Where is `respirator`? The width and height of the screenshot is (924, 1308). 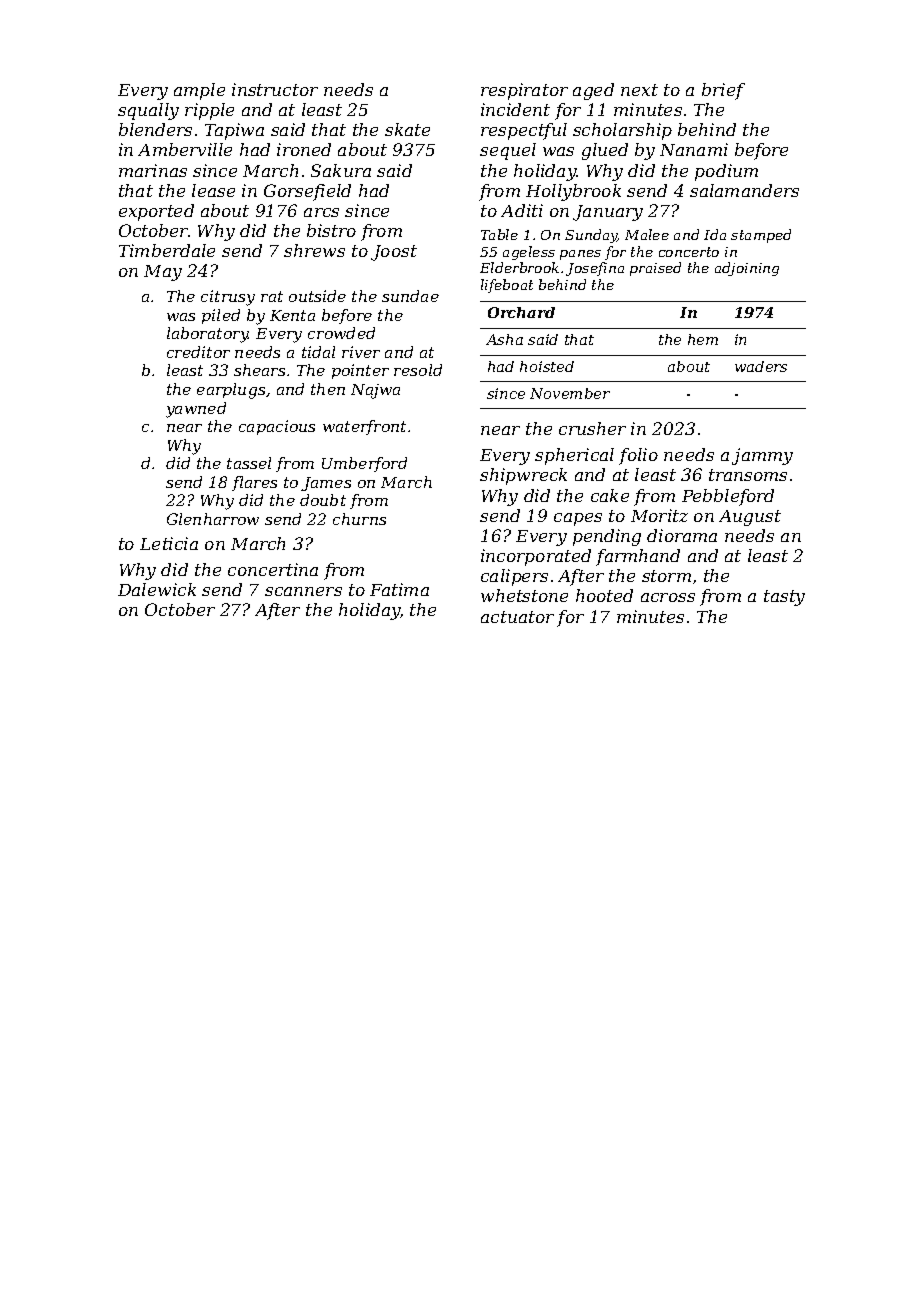 respirator is located at coordinates (524, 91).
